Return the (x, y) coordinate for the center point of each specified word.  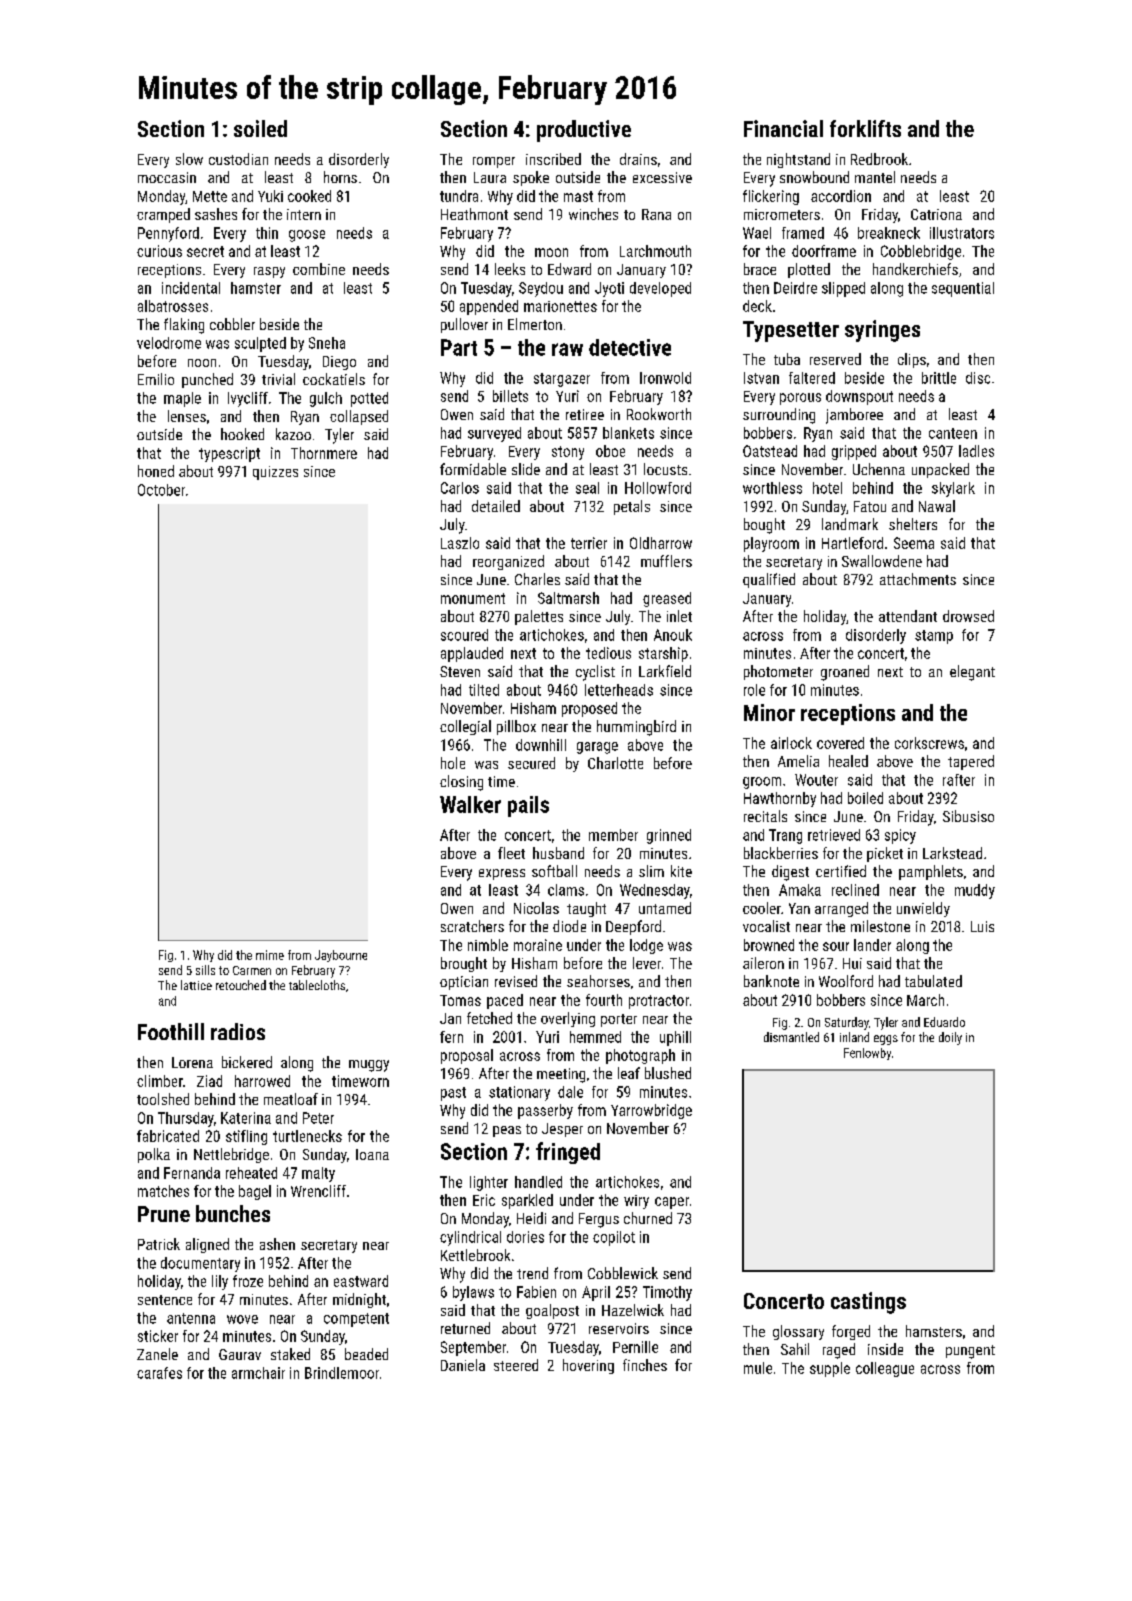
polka (154, 1155)
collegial (465, 727)
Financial (783, 128)
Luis (982, 926)
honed (156, 471)
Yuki (270, 196)
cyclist (595, 673)
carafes (159, 1373)
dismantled (791, 1037)
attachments (918, 579)
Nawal (937, 506)
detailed (496, 506)
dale (570, 1092)
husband (558, 853)
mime (270, 955)
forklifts (865, 128)
